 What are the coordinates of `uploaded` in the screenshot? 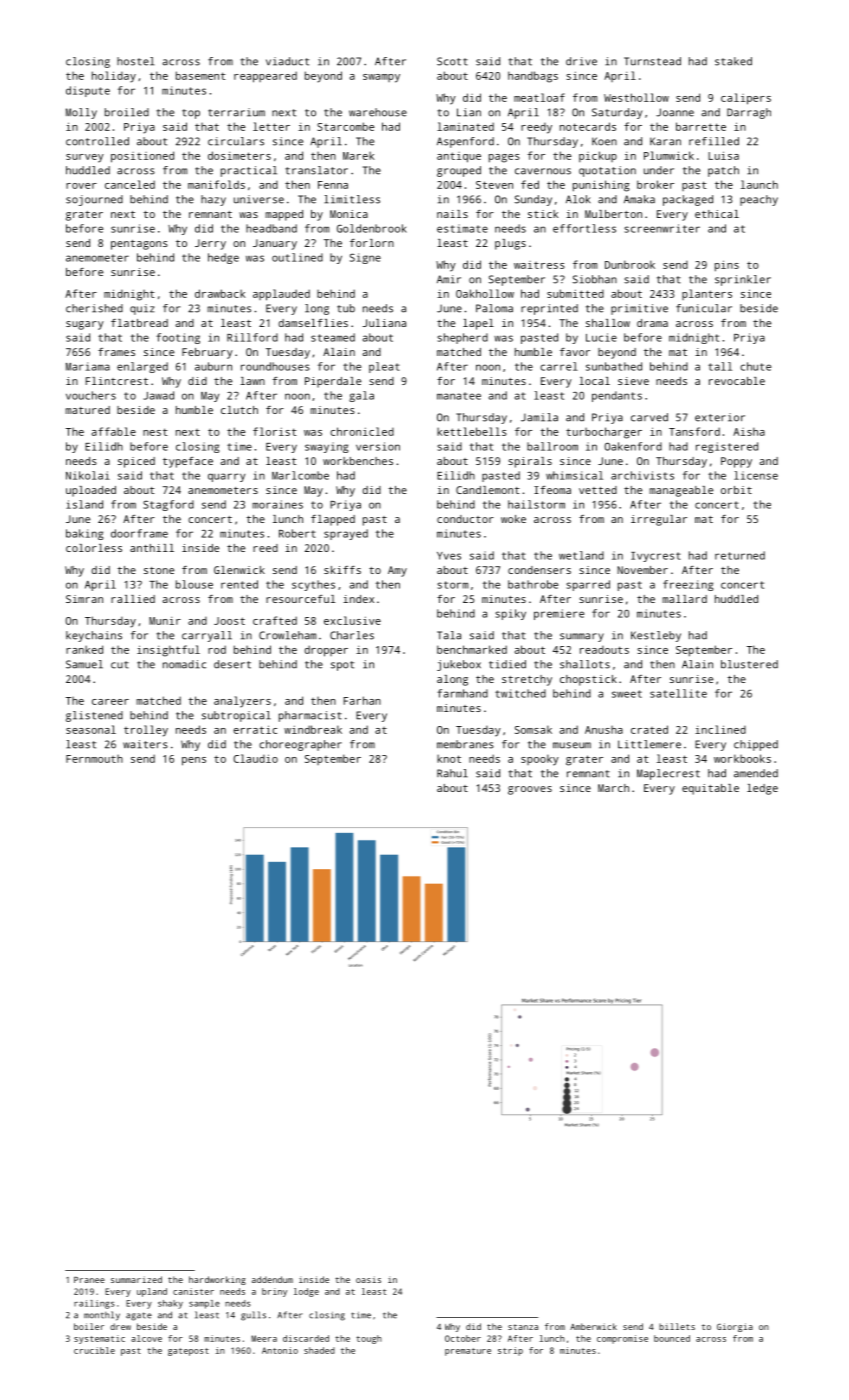 It's located at (91, 491).
